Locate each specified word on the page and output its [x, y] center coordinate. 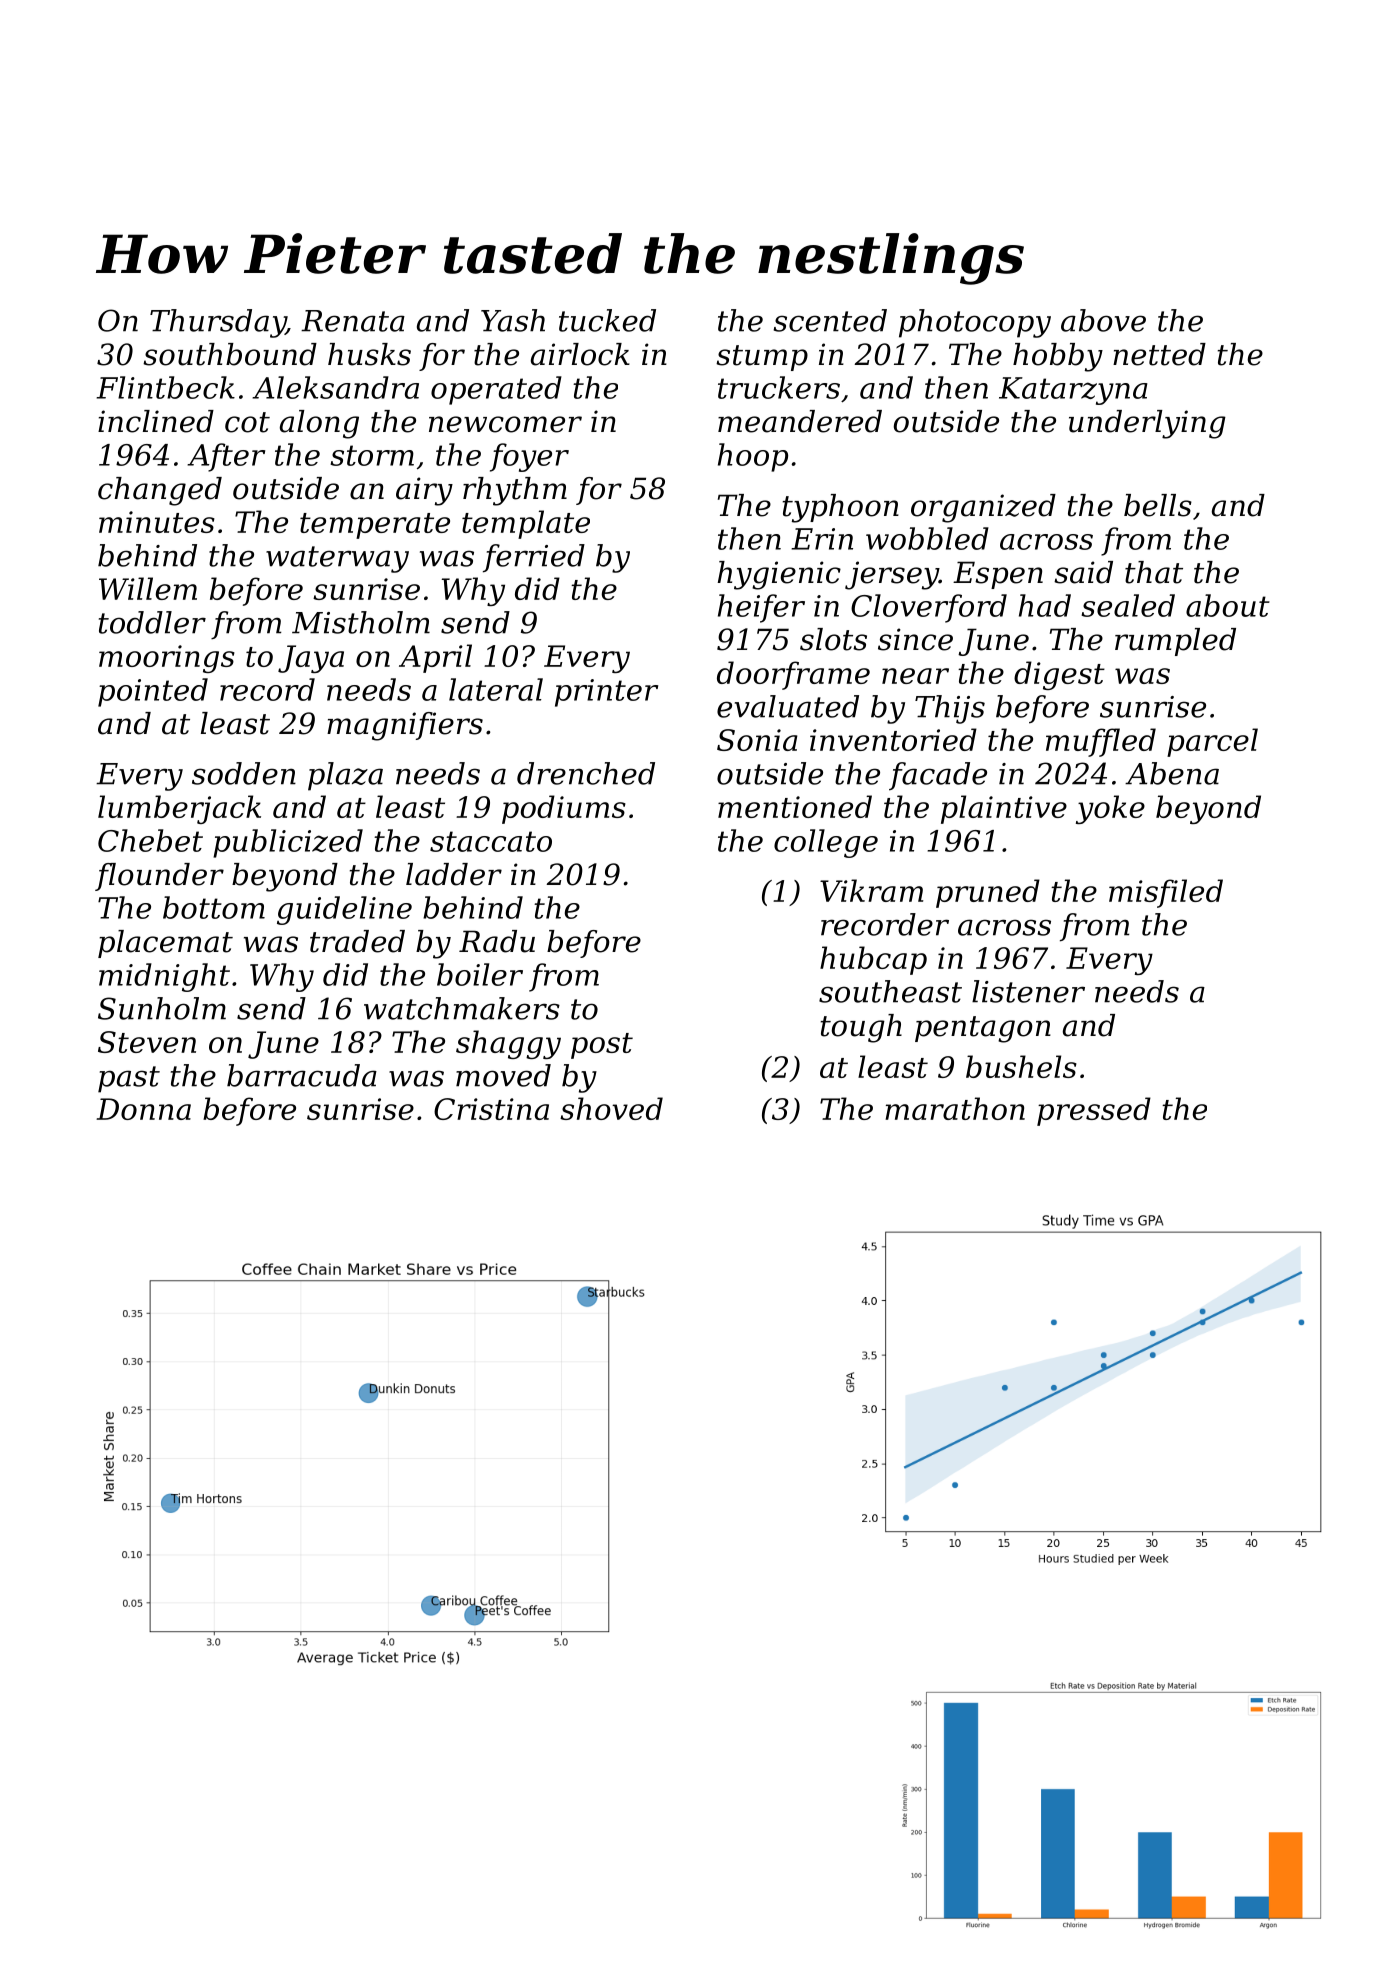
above [1103, 320]
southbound [230, 354]
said [1083, 572]
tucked [607, 320]
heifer [761, 608]
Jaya [311, 659]
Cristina [491, 1109]
